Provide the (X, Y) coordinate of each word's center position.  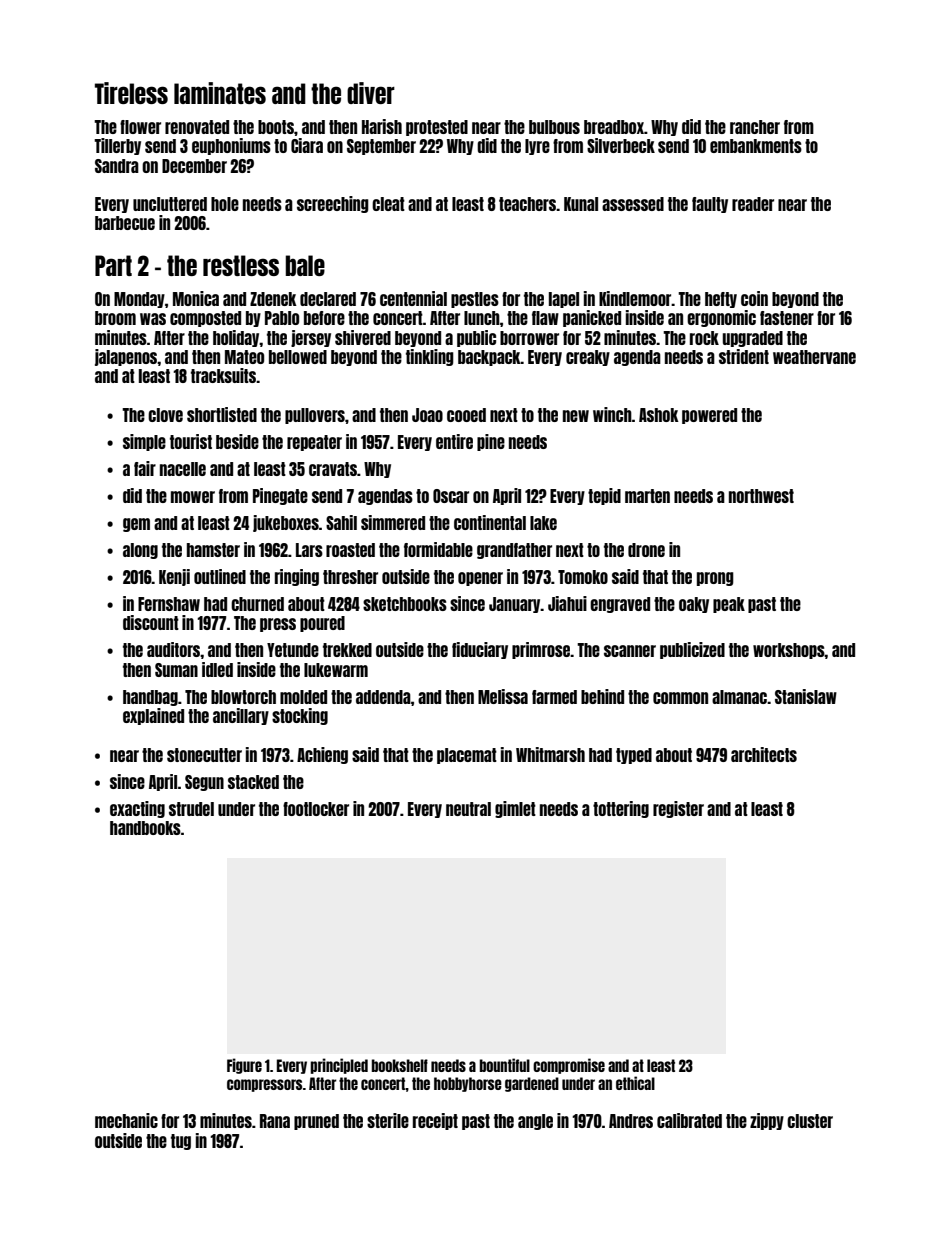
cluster (810, 1121)
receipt (435, 1121)
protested (437, 128)
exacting (137, 809)
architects (764, 754)
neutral (468, 809)
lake (543, 523)
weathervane (814, 357)
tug (181, 1142)
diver (371, 93)
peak (729, 605)
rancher (755, 127)
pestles (475, 300)
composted (205, 319)
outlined (220, 576)
